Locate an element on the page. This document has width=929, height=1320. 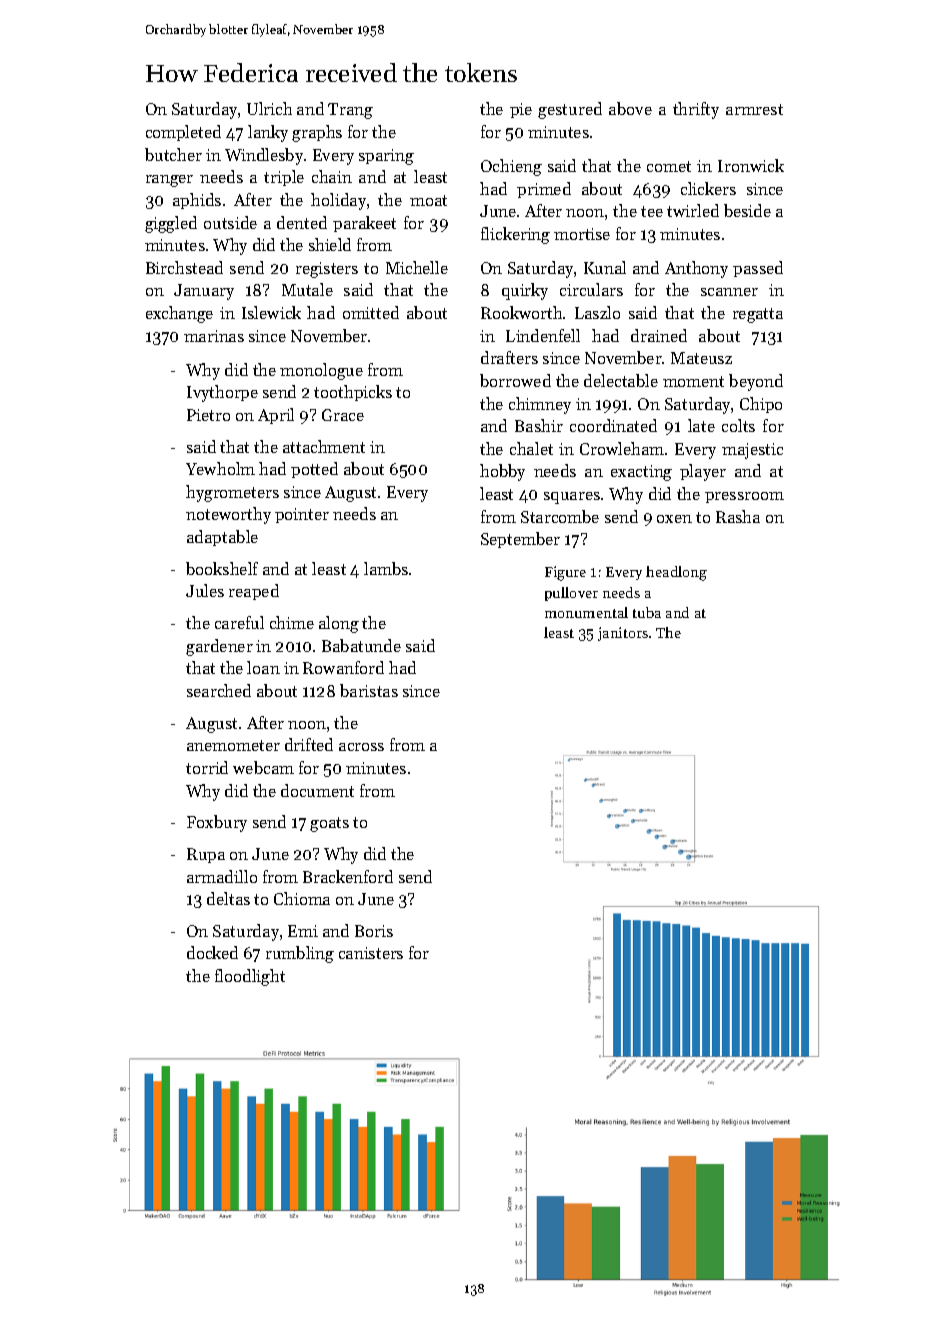
Ulrich is located at coordinates (269, 108).
